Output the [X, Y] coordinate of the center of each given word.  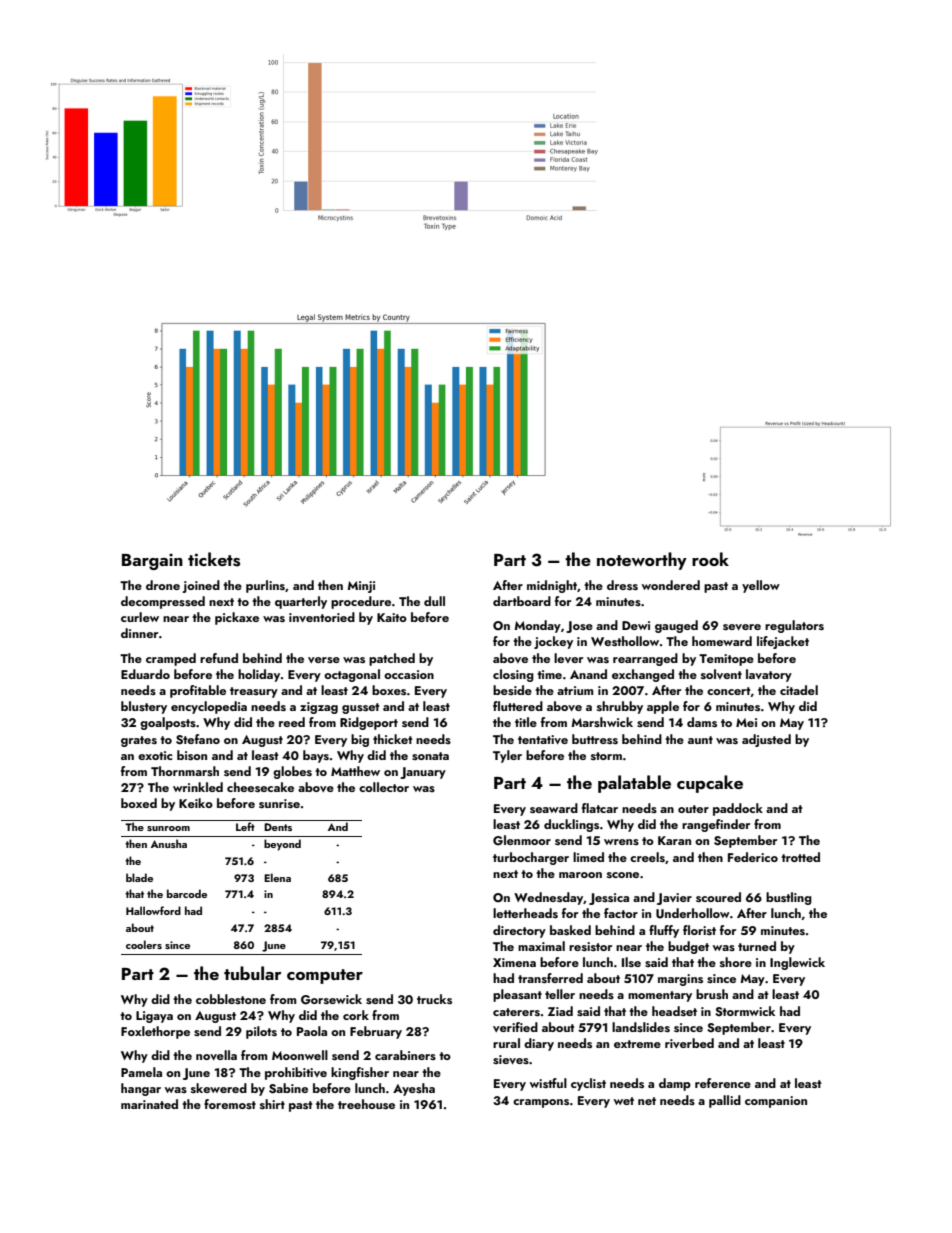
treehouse [366, 1104]
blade [139, 877]
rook [710, 559]
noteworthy [642, 561]
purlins [265, 586]
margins [680, 980]
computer [325, 976]
